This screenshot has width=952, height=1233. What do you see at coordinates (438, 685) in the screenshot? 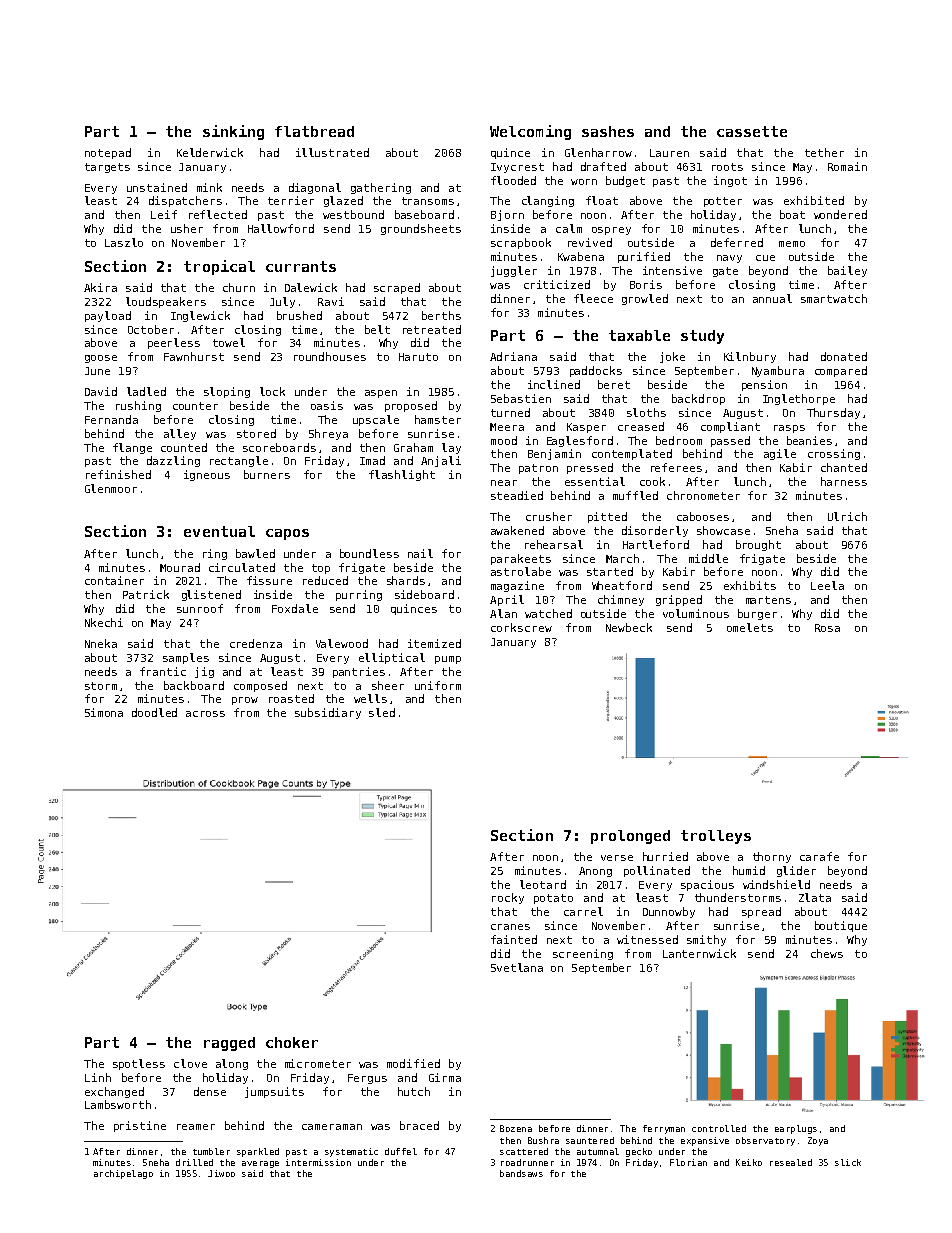
I see `uniform` at bounding box center [438, 685].
